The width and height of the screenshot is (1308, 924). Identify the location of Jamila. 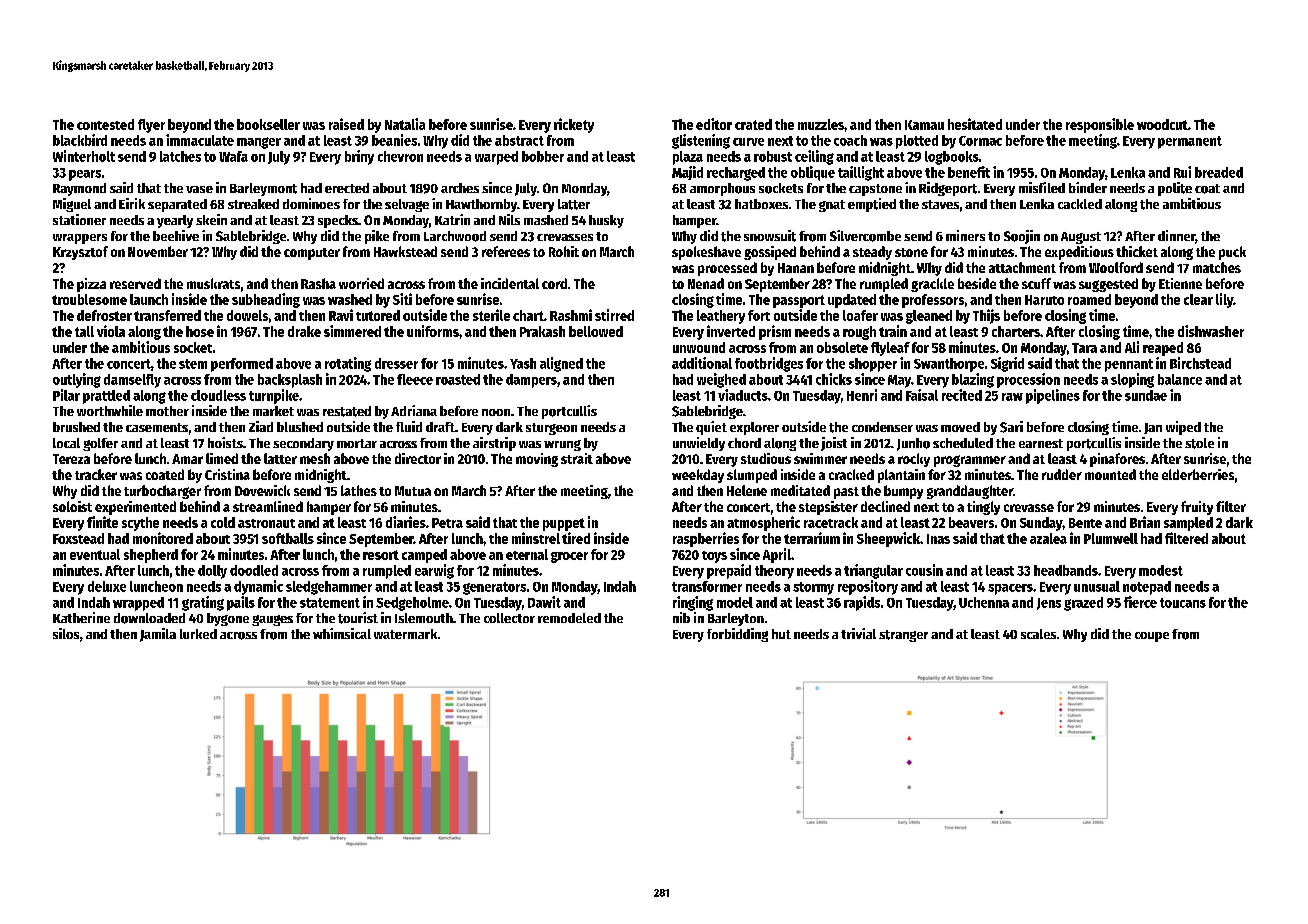
(158, 635).
